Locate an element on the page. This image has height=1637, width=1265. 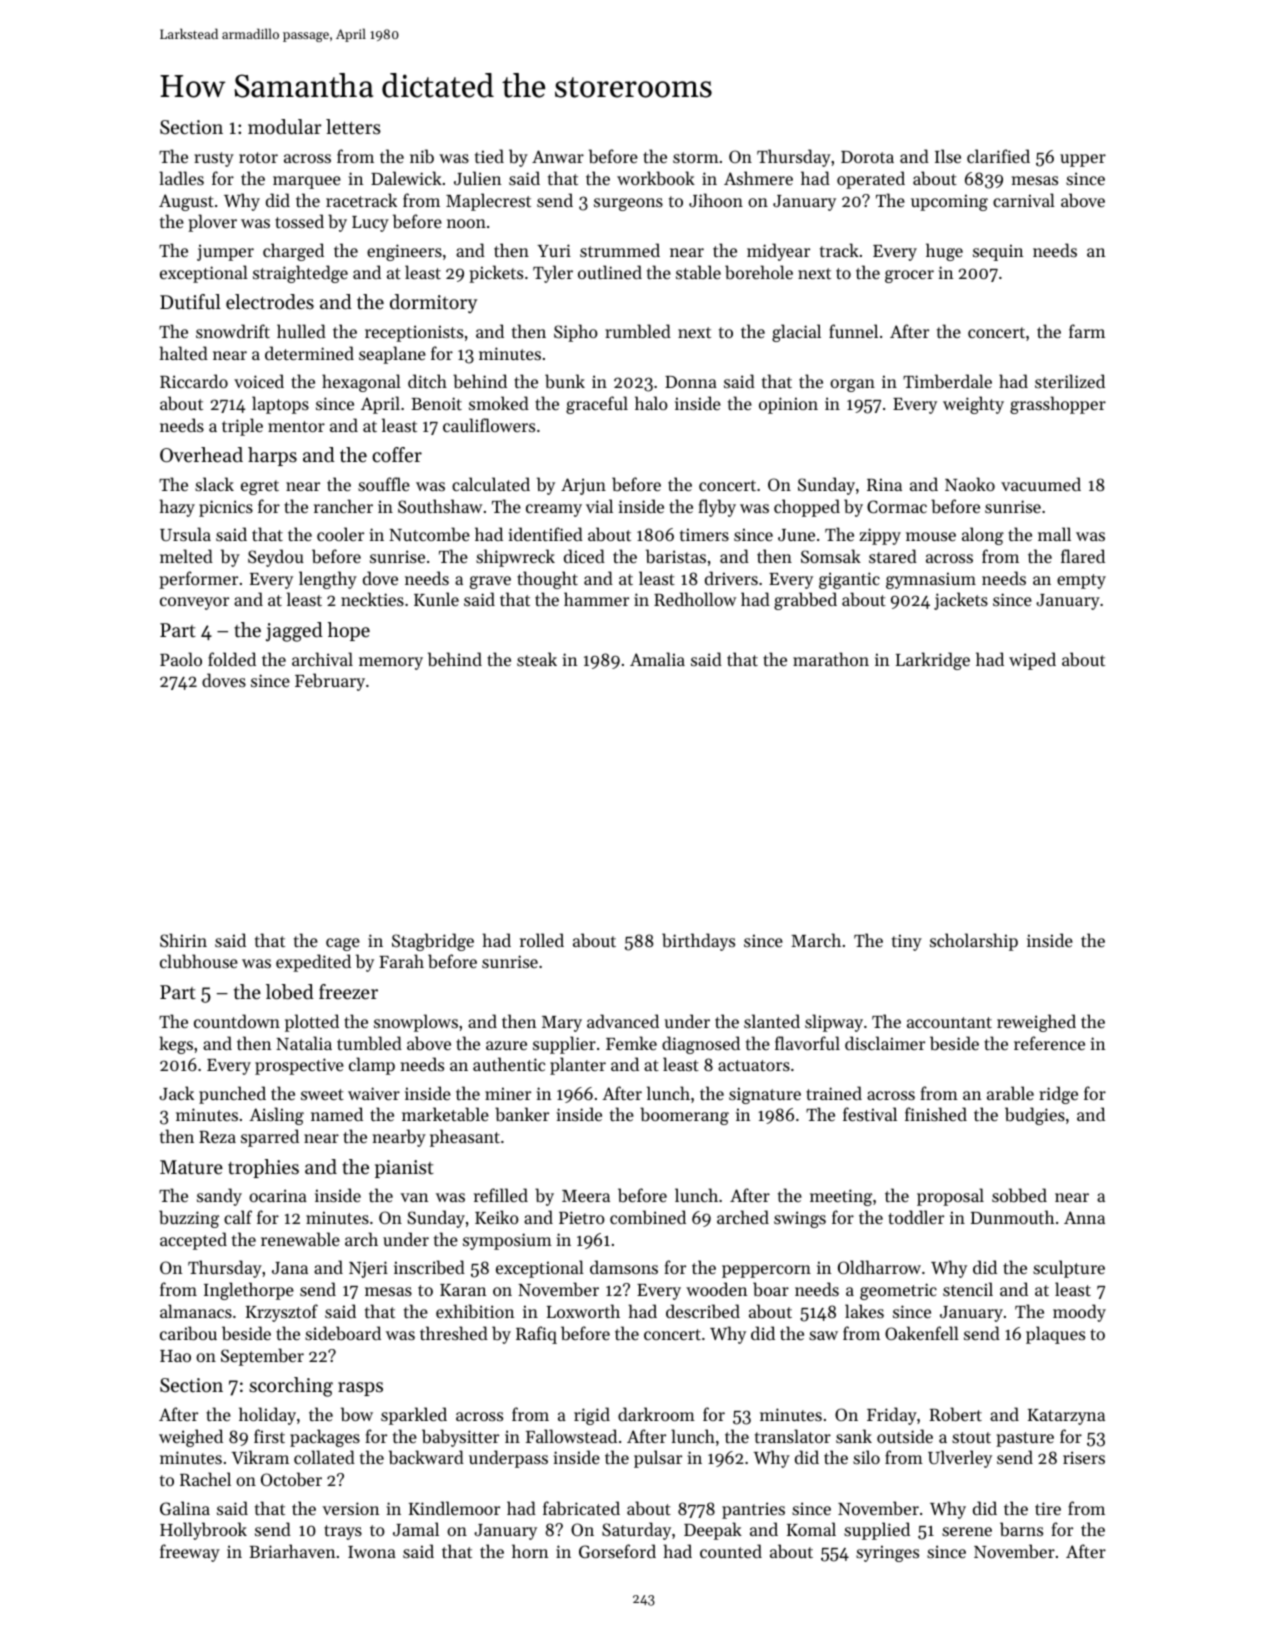
planter is located at coordinates (578, 1066).
